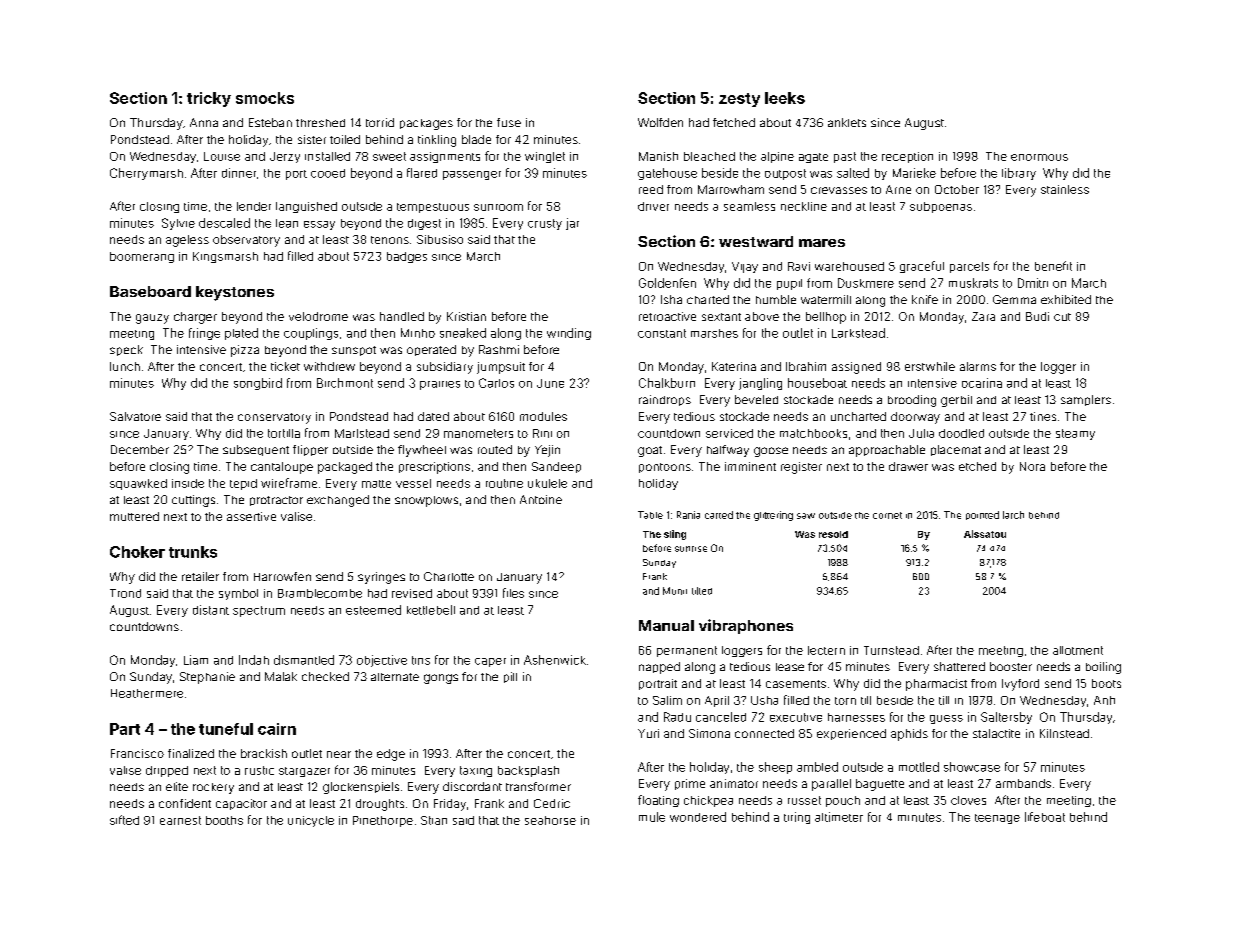  Describe the element at coordinates (124, 820) in the screenshot. I see `sifted` at that location.
